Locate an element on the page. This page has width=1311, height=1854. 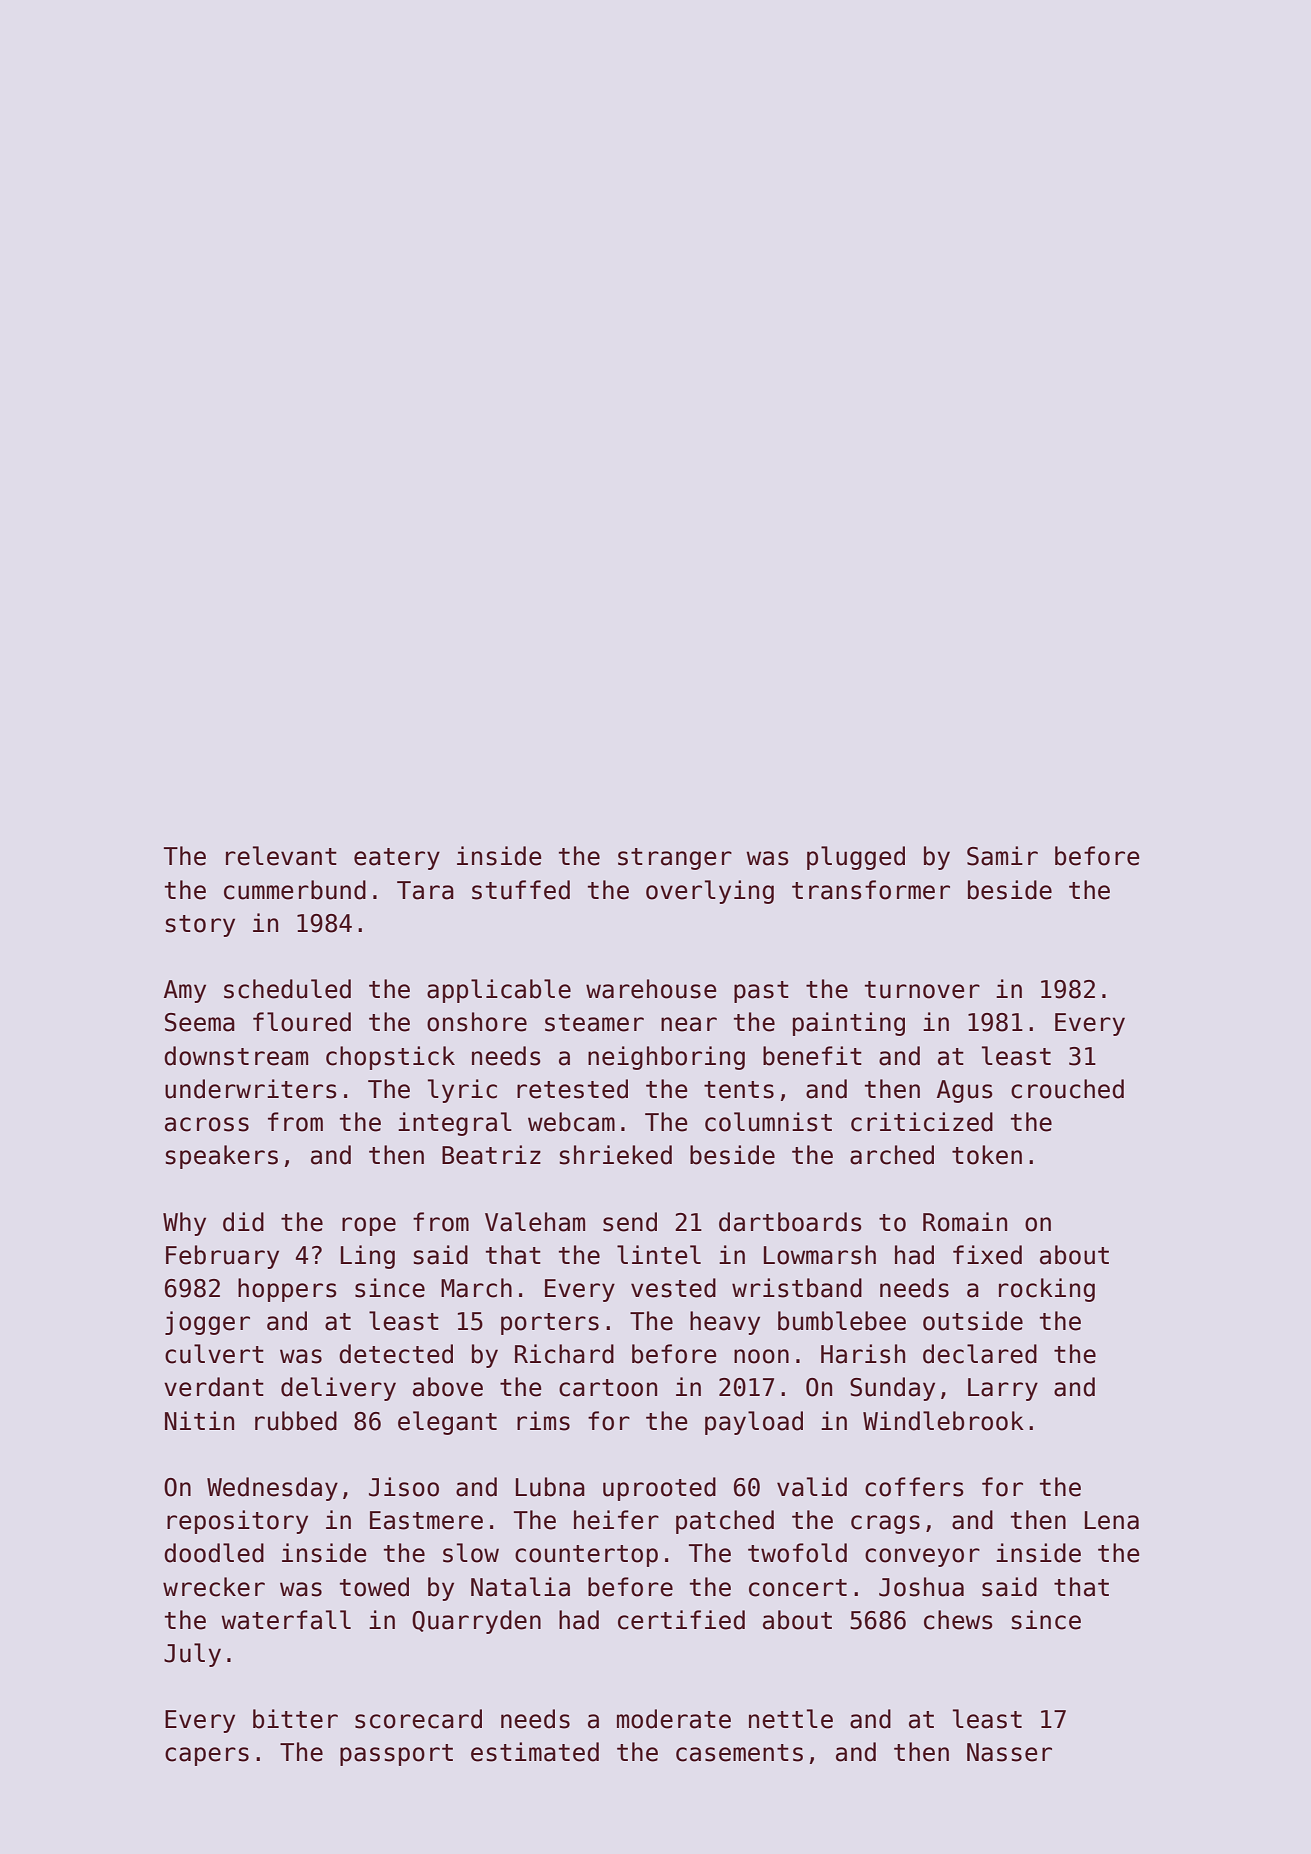
story is located at coordinates (200, 926).
